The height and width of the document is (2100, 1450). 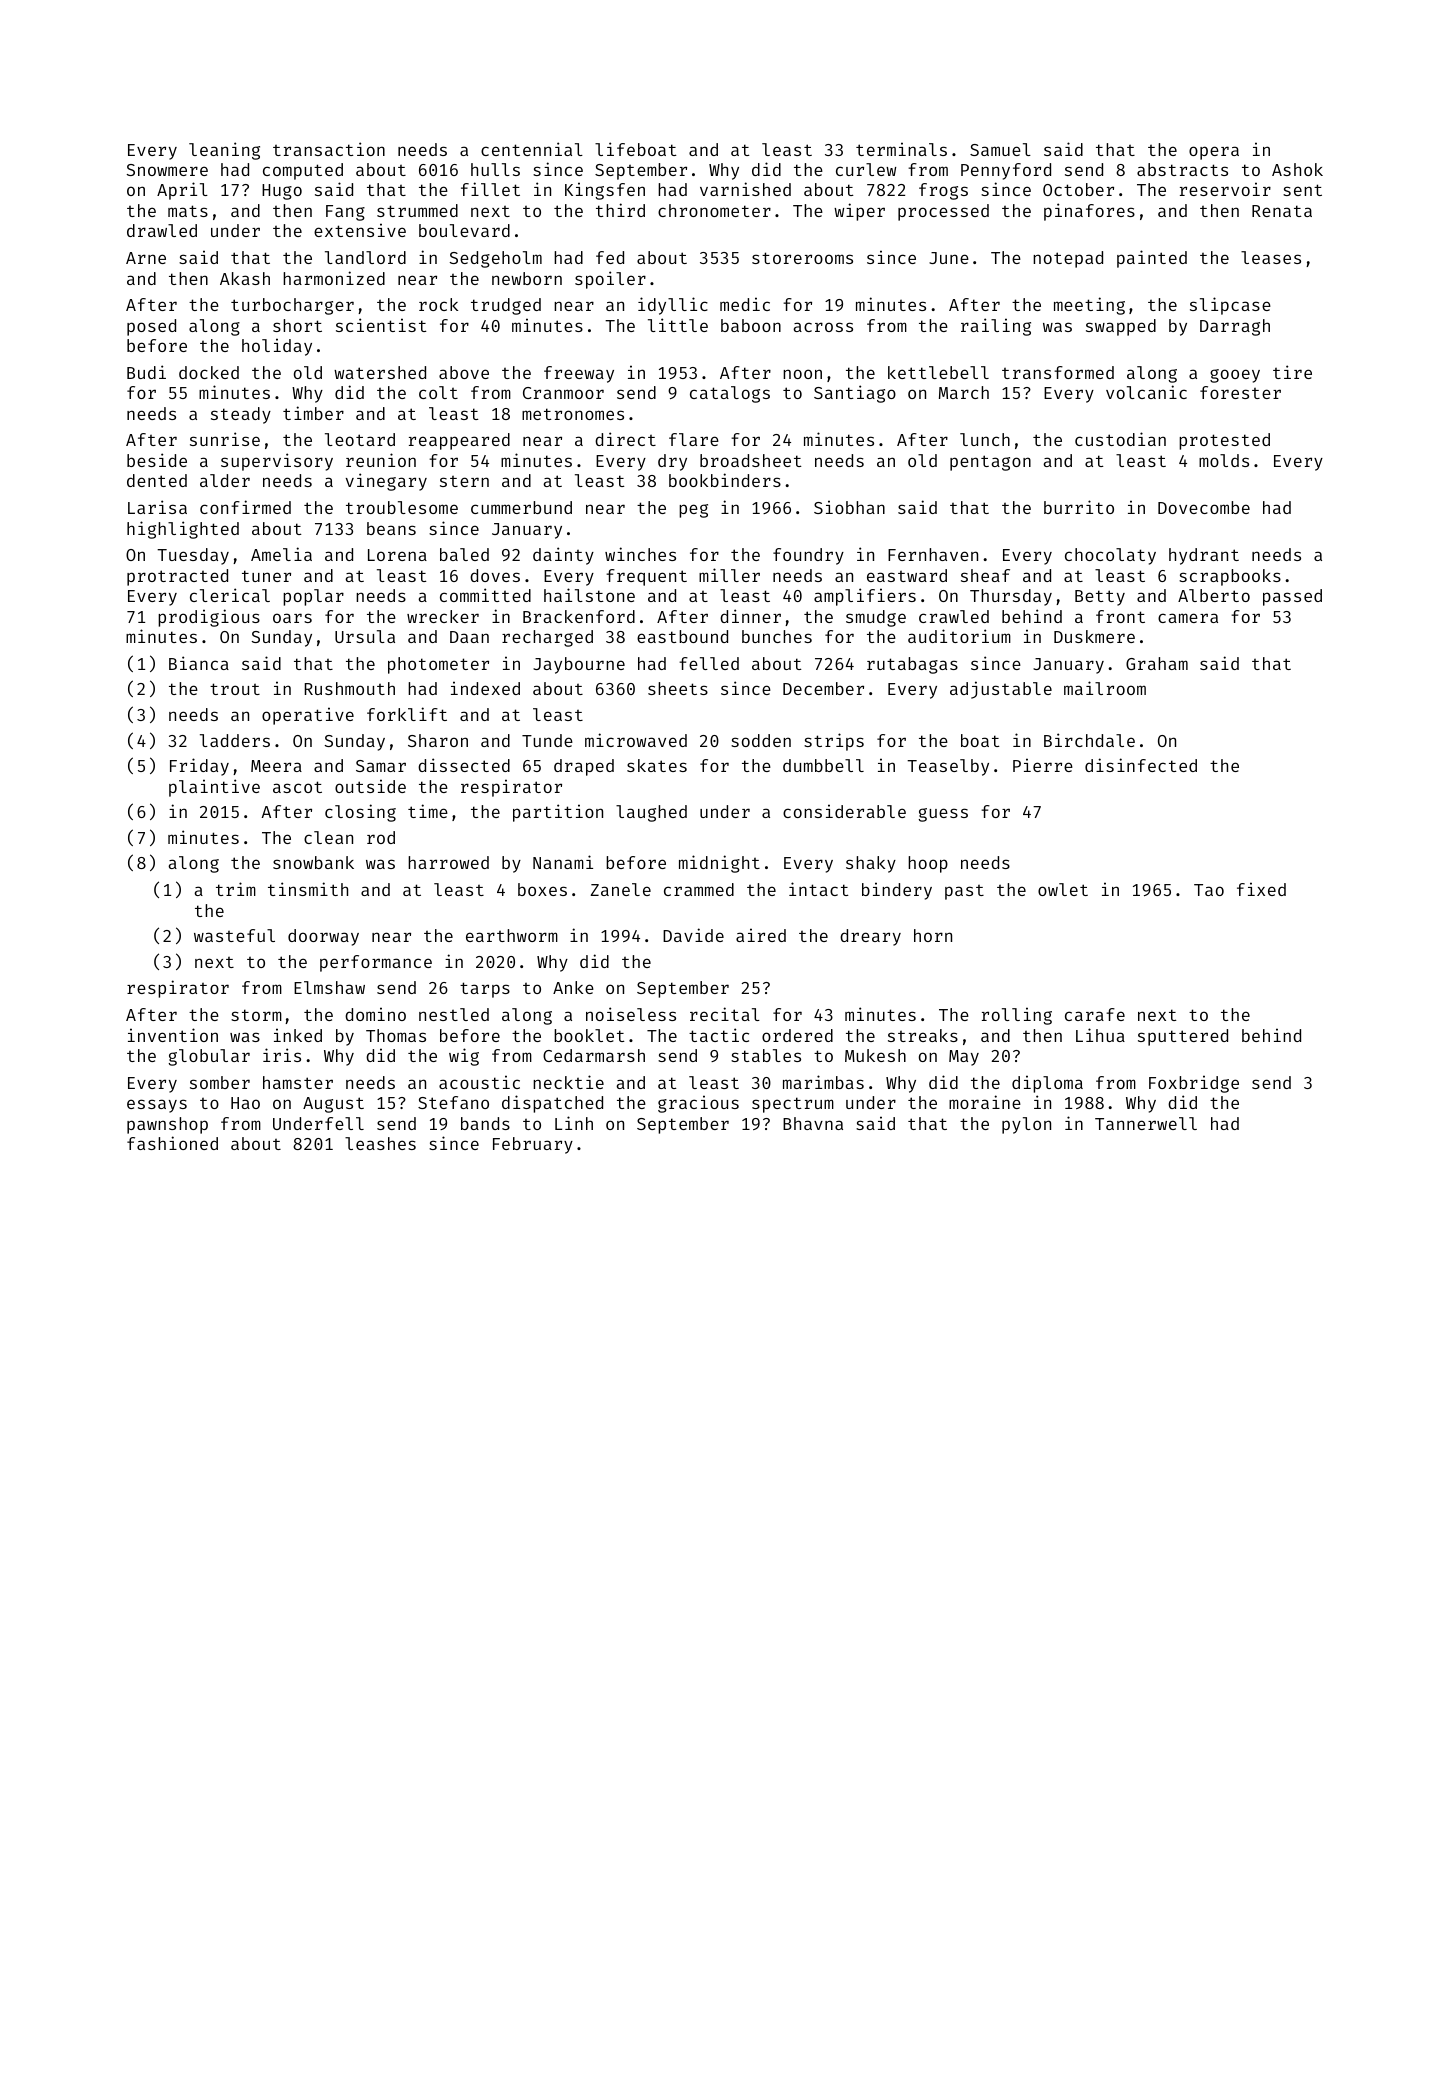 I want to click on foundry, so click(x=808, y=556).
